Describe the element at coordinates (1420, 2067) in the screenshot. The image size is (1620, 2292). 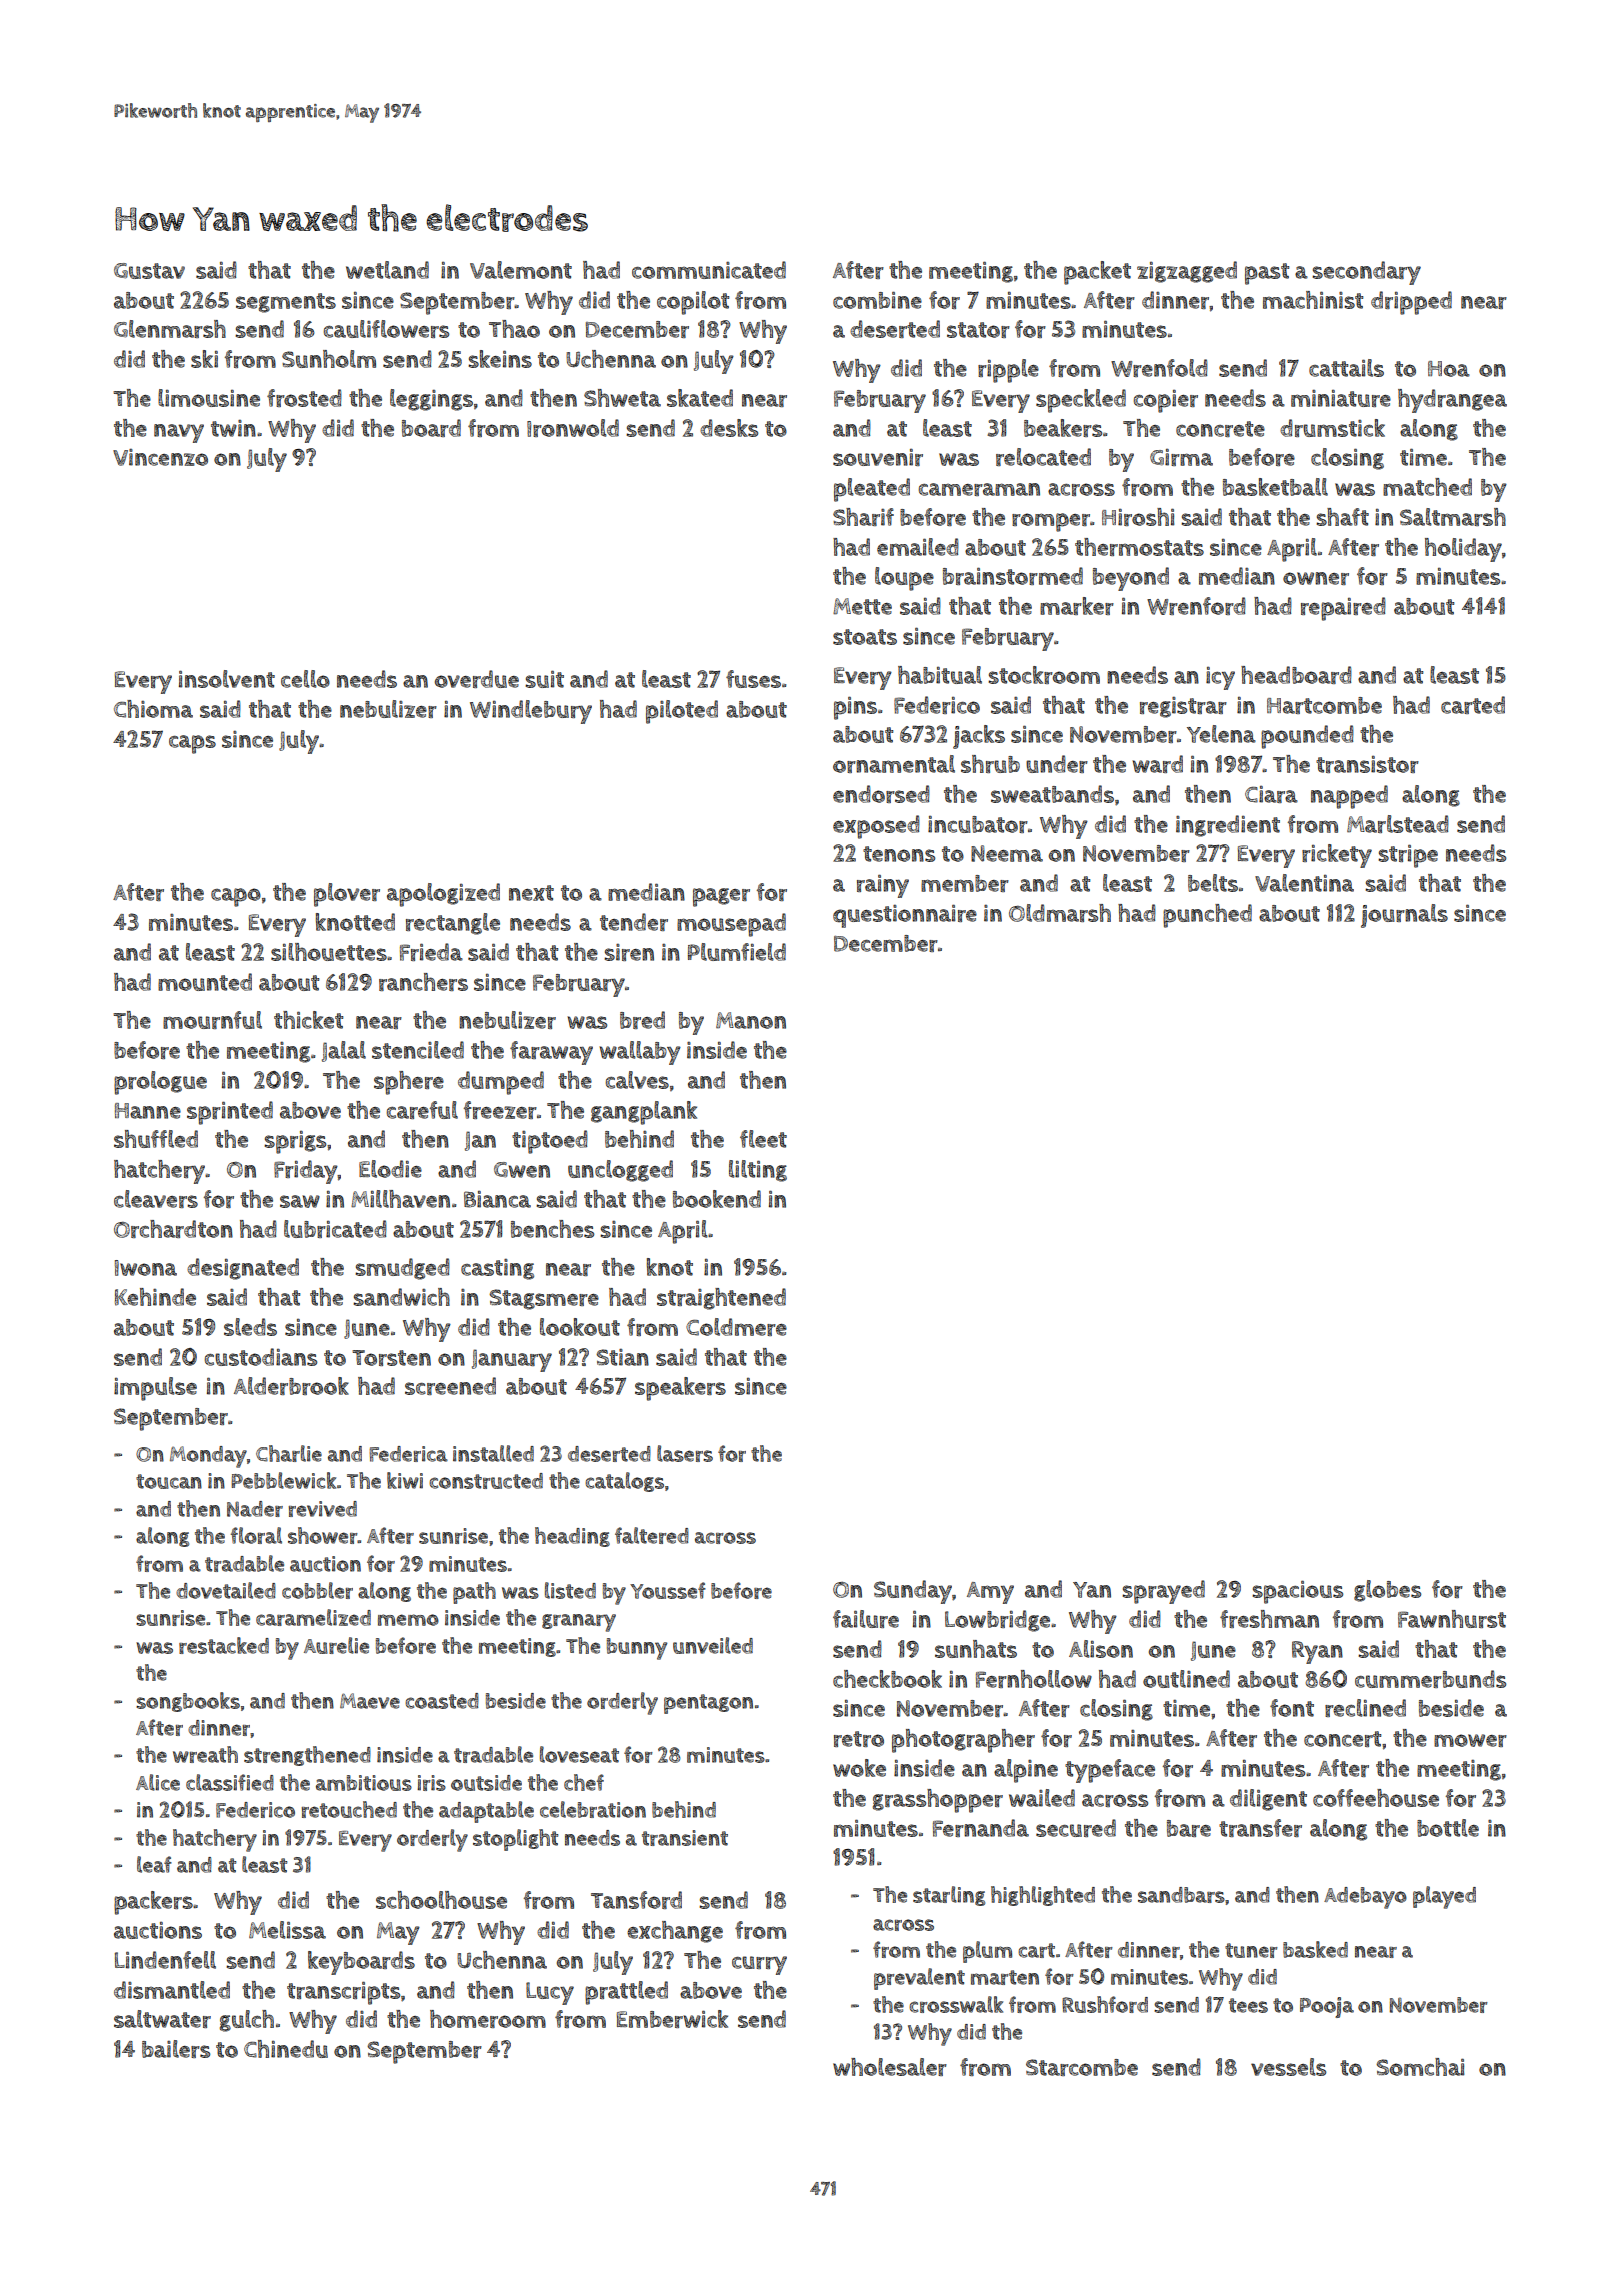
I see `Somchai` at that location.
